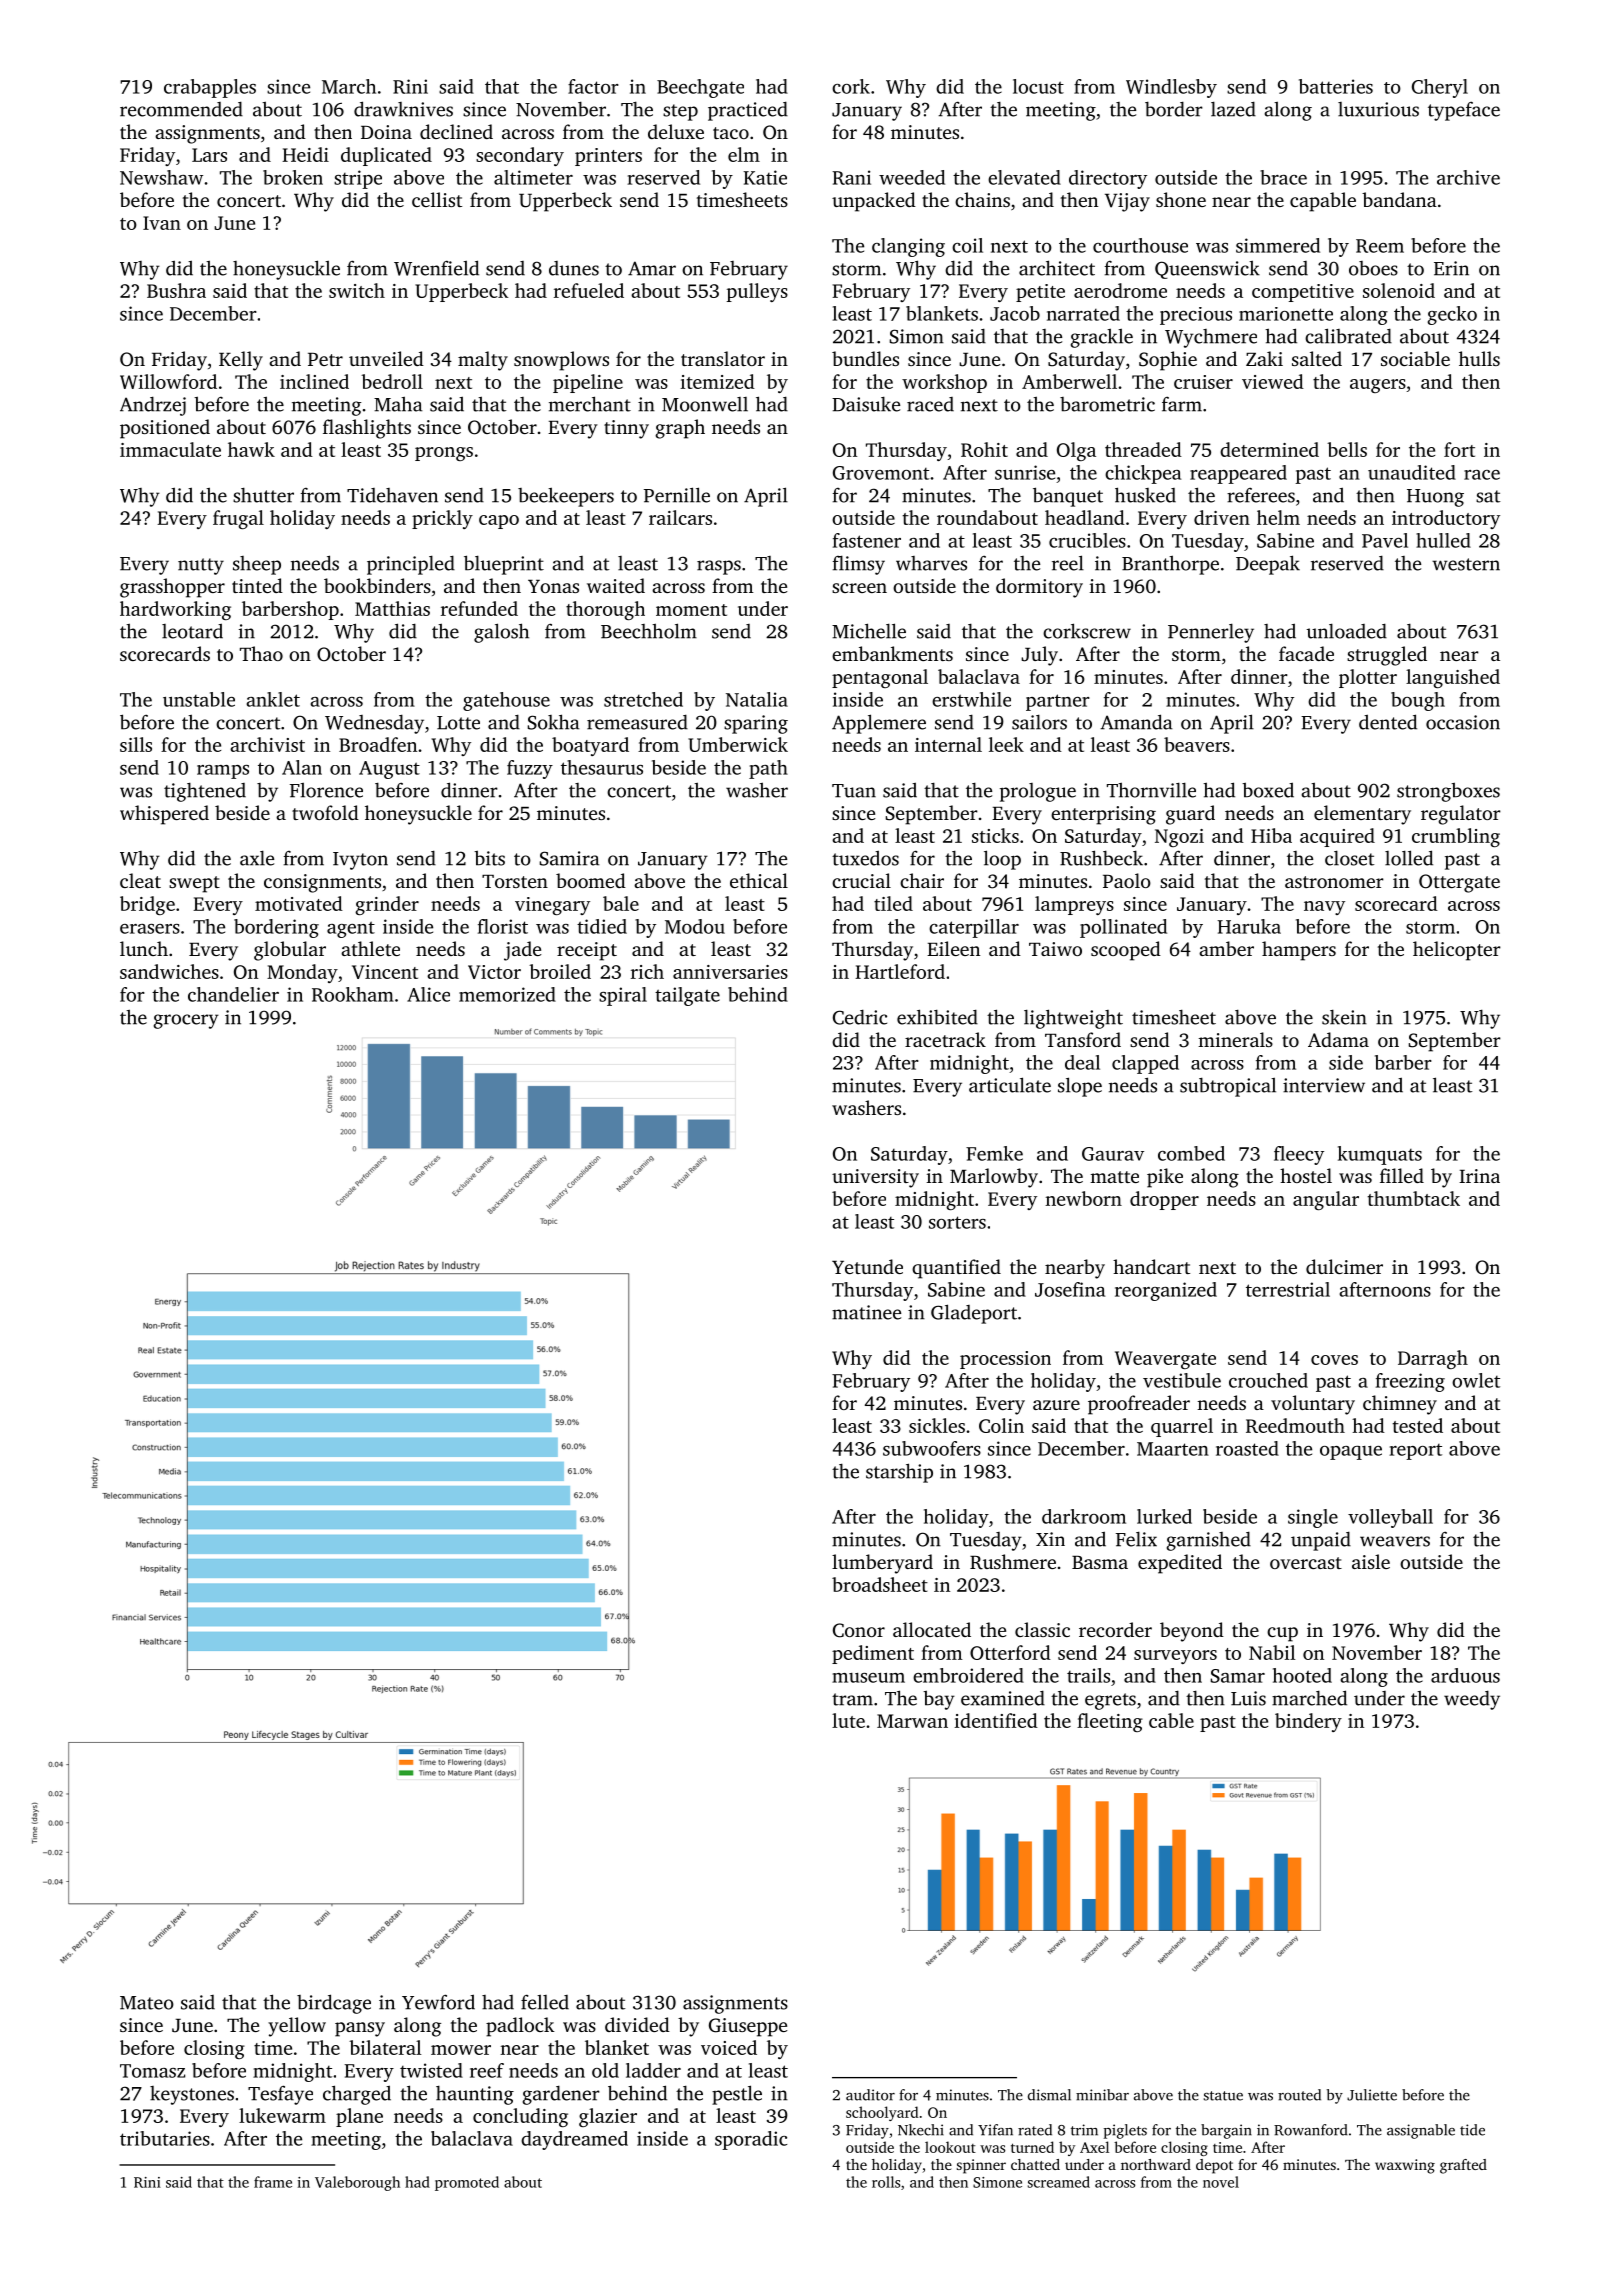 Image resolution: width=1620 pixels, height=2292 pixels. I want to click on overcast, so click(1306, 1563).
